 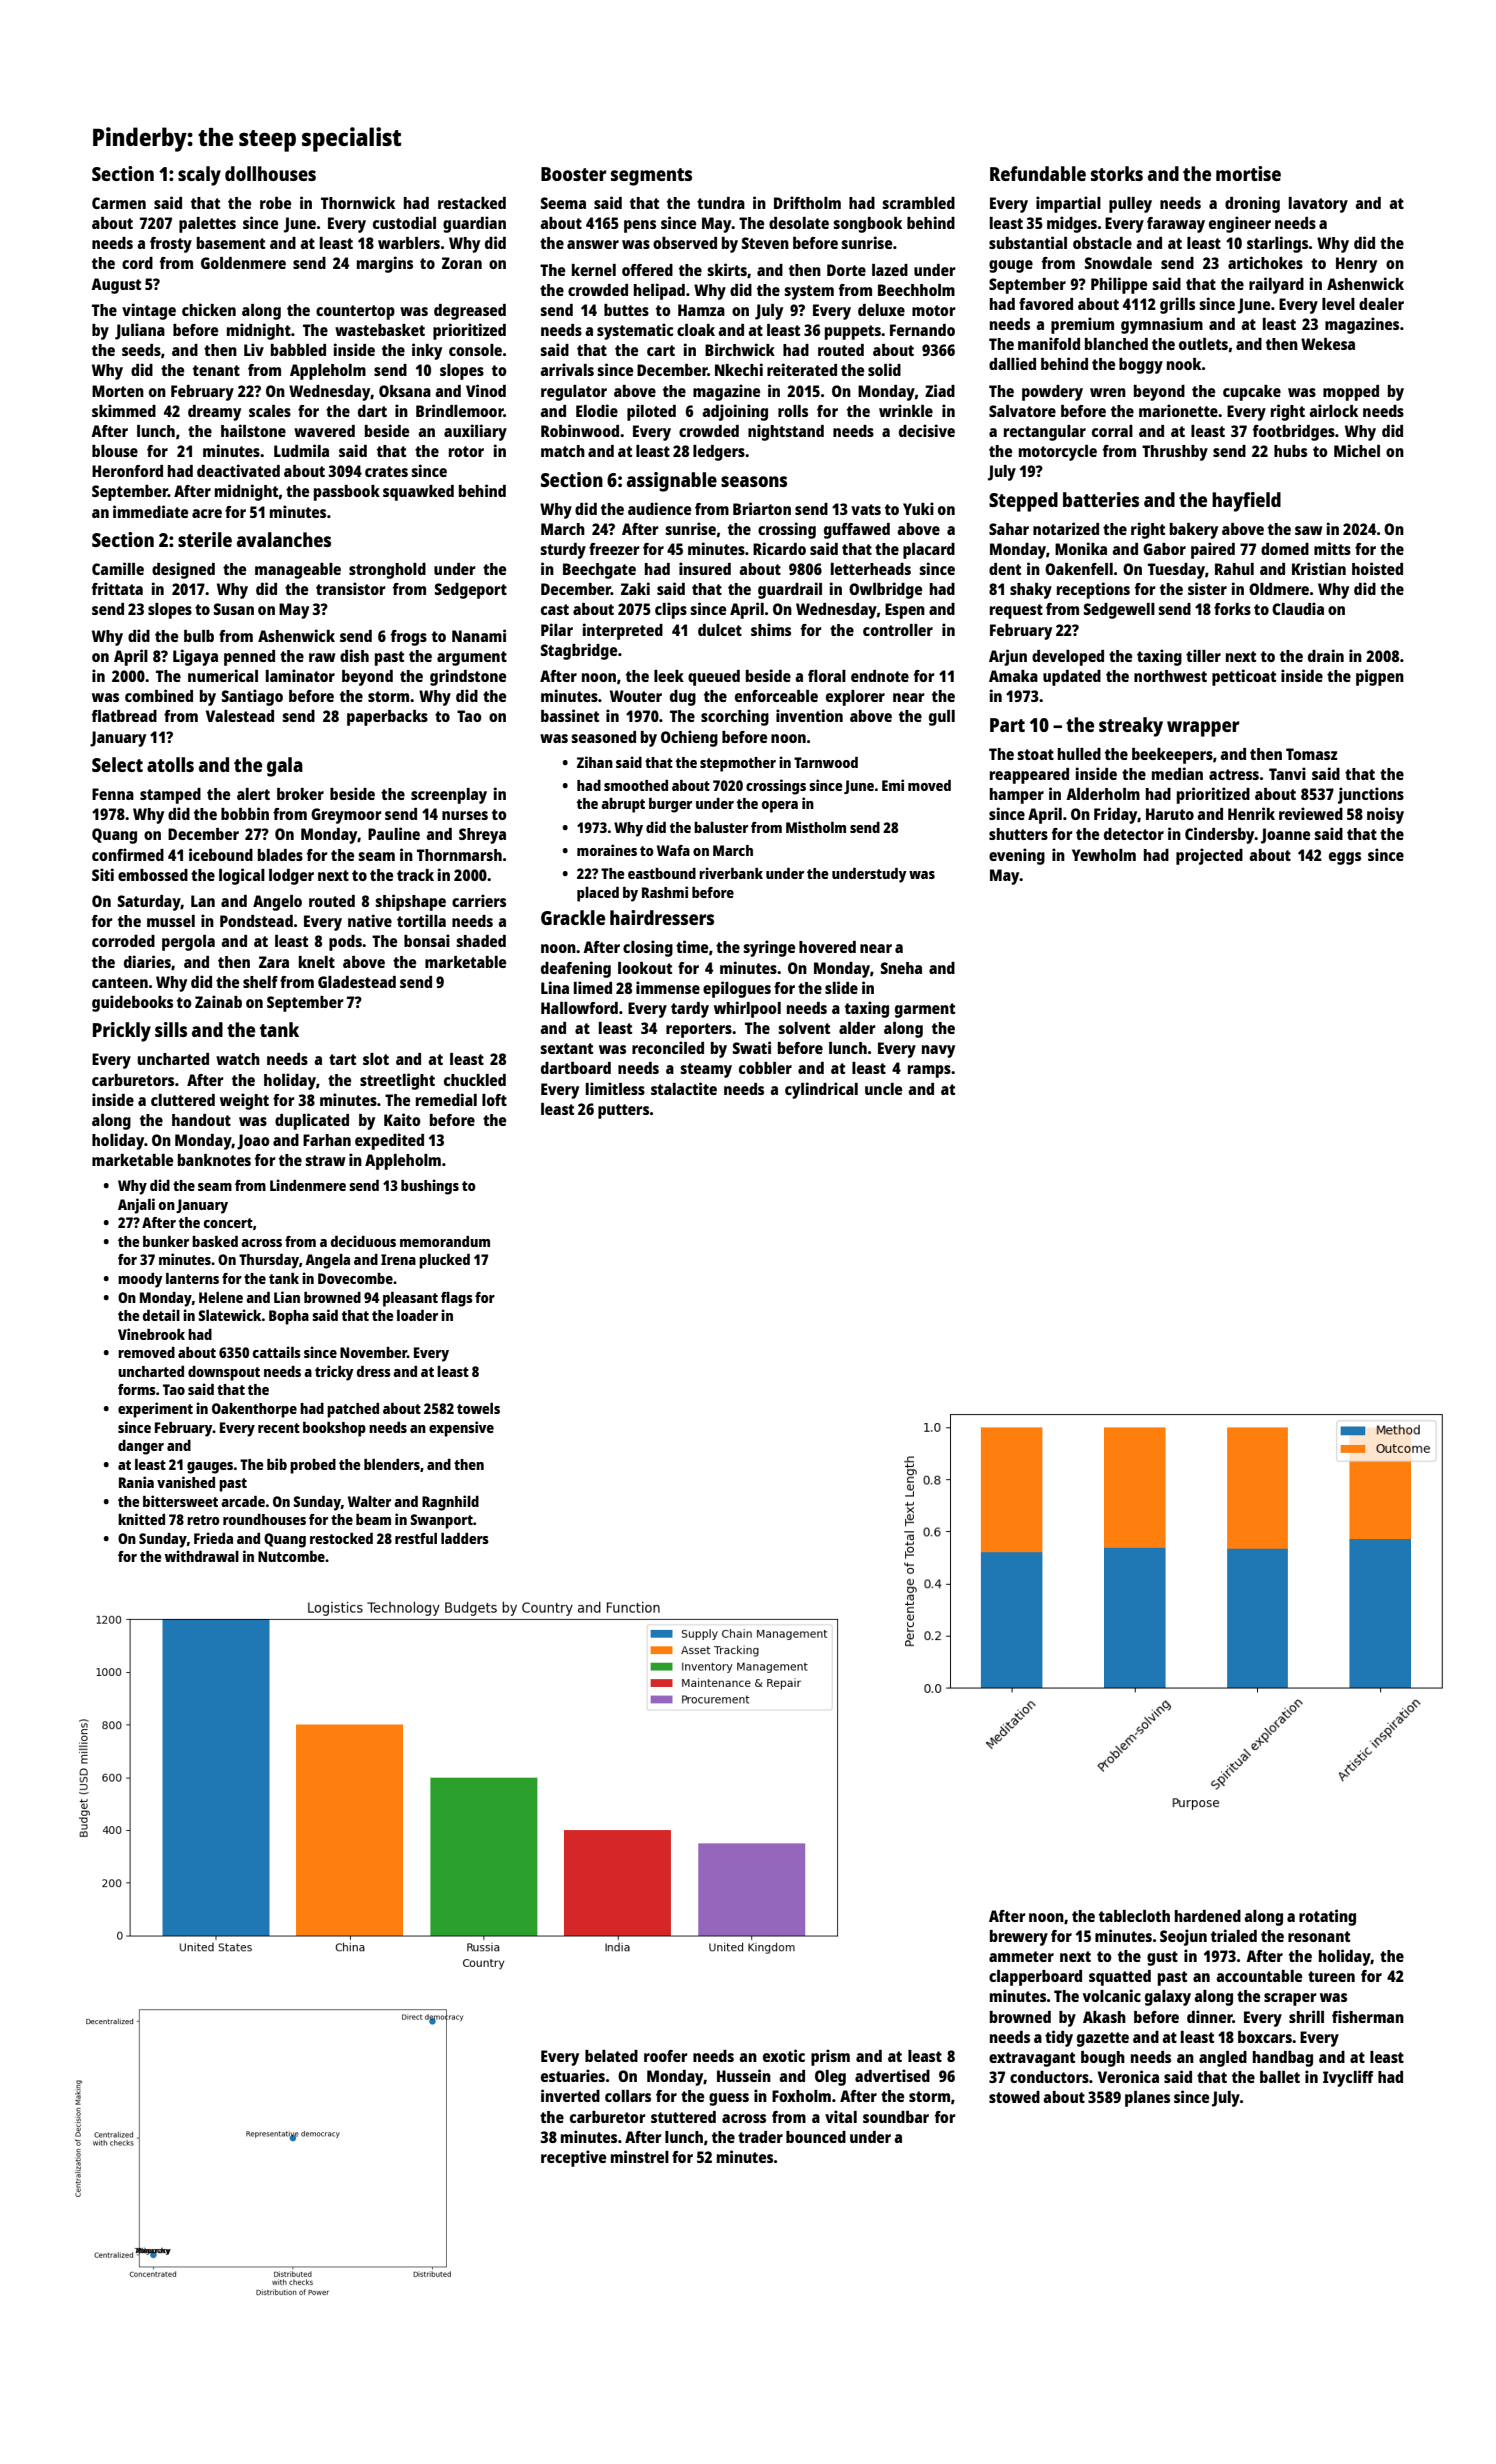 What do you see at coordinates (457, 1299) in the image?
I see `flags` at bounding box center [457, 1299].
